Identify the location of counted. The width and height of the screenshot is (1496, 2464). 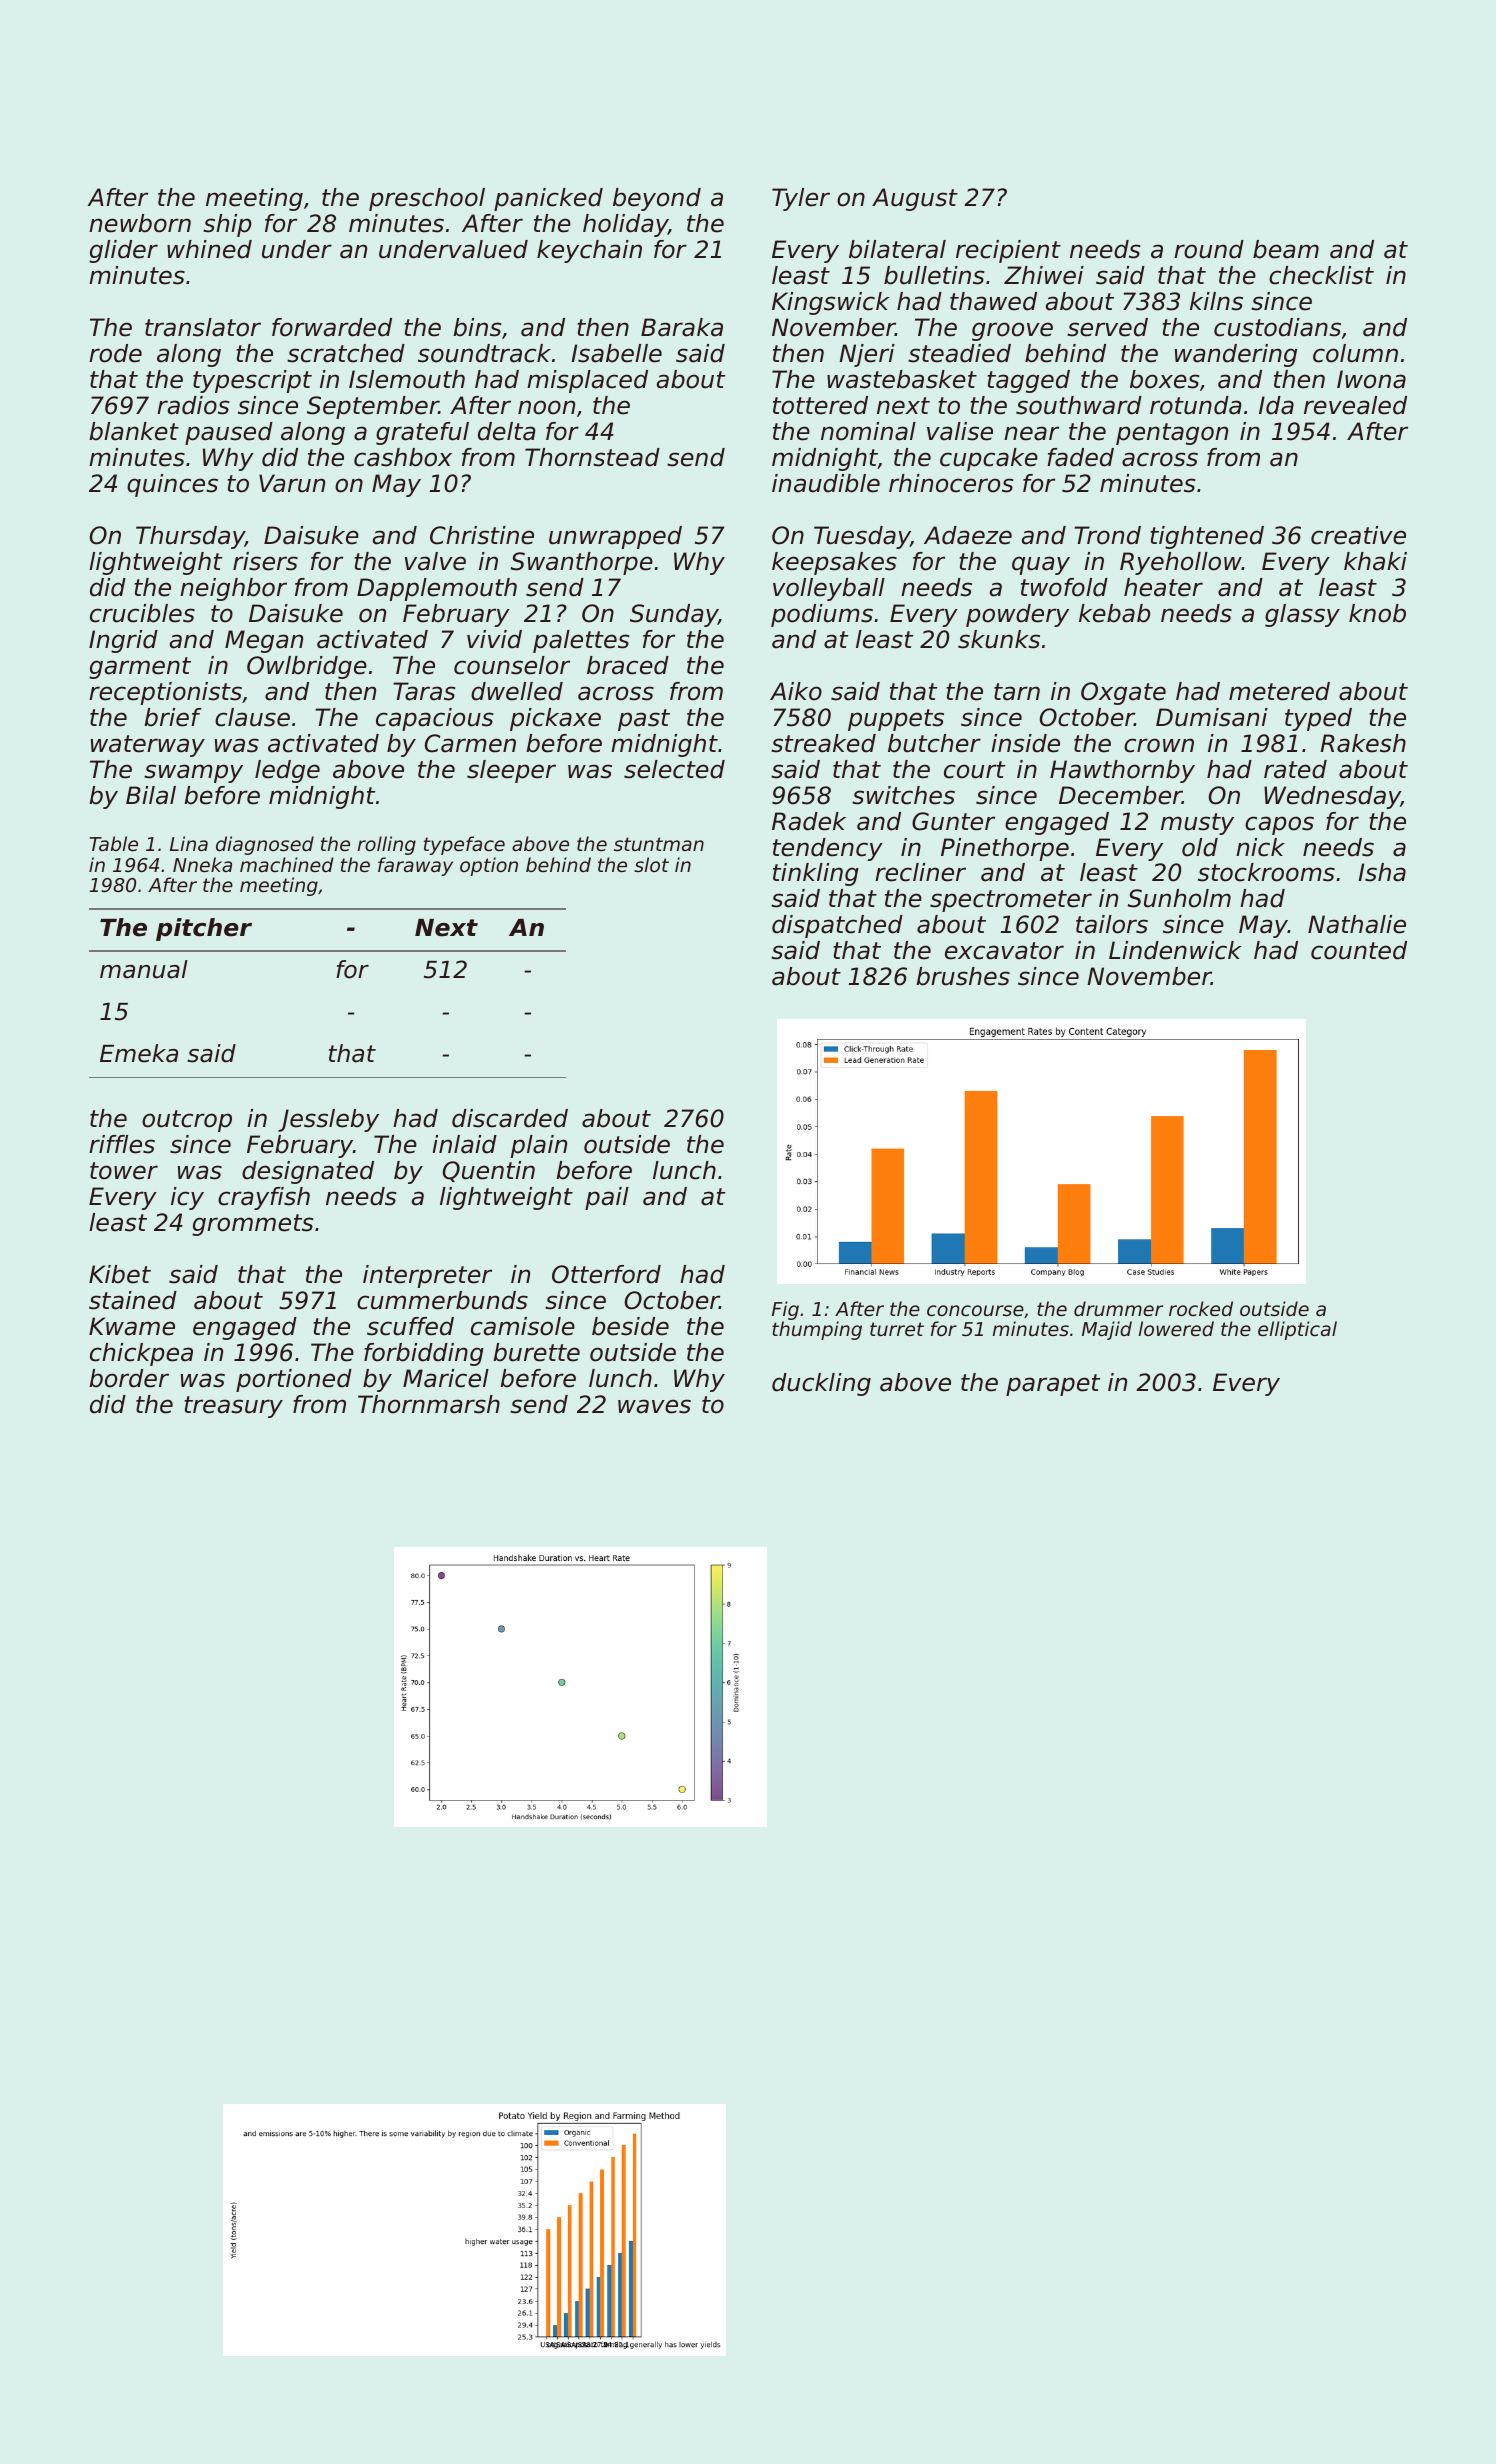
(1359, 950).
